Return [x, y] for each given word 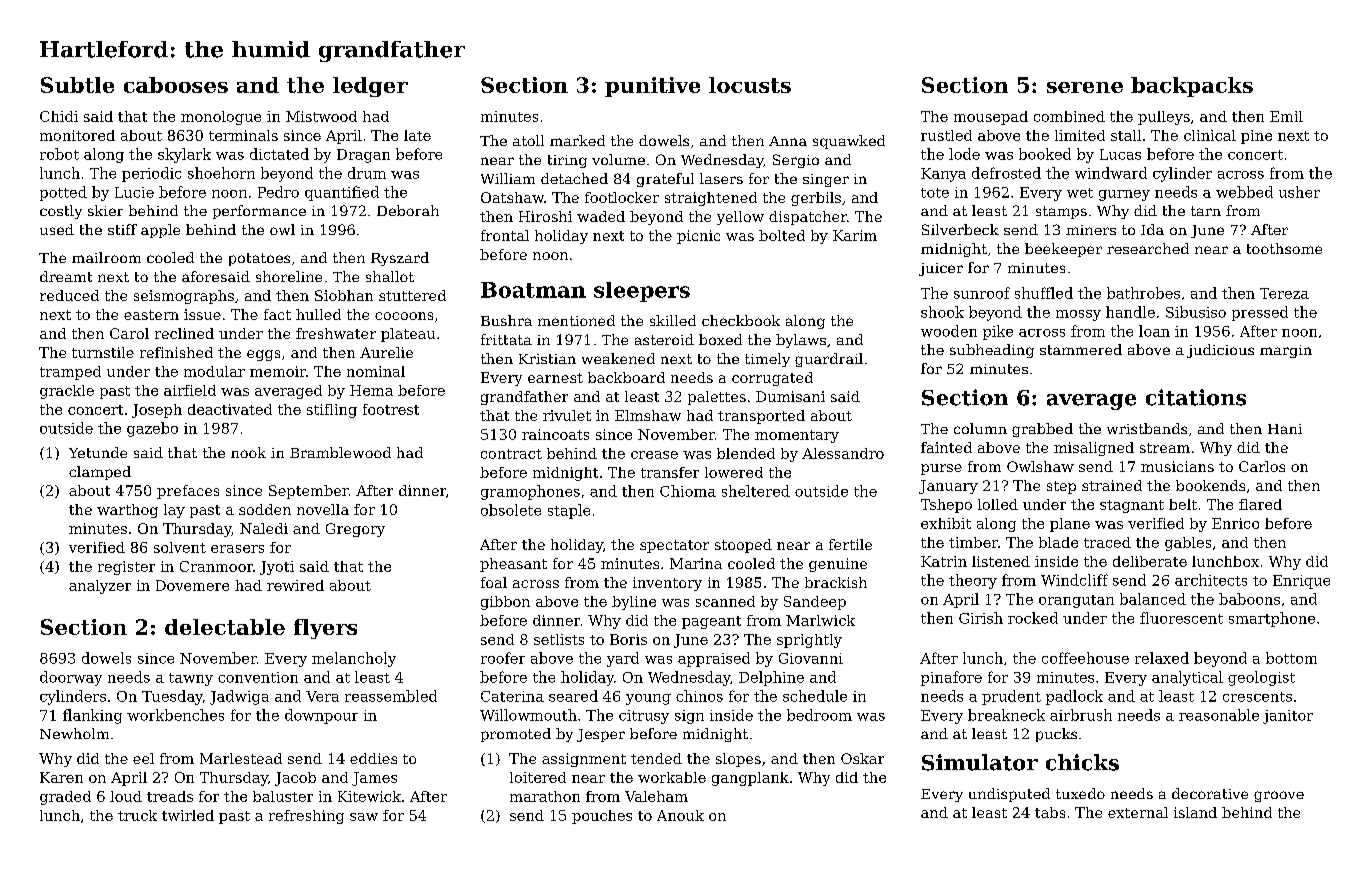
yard [623, 659]
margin [1286, 351]
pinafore [951, 678]
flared [1260, 504]
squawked [849, 142]
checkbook [741, 320]
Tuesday [172, 697]
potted [63, 193]
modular [214, 371]
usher [1299, 192]
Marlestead [241, 758]
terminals [243, 135]
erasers [237, 549]
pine [1256, 137]
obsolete [511, 510]
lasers [721, 178]
